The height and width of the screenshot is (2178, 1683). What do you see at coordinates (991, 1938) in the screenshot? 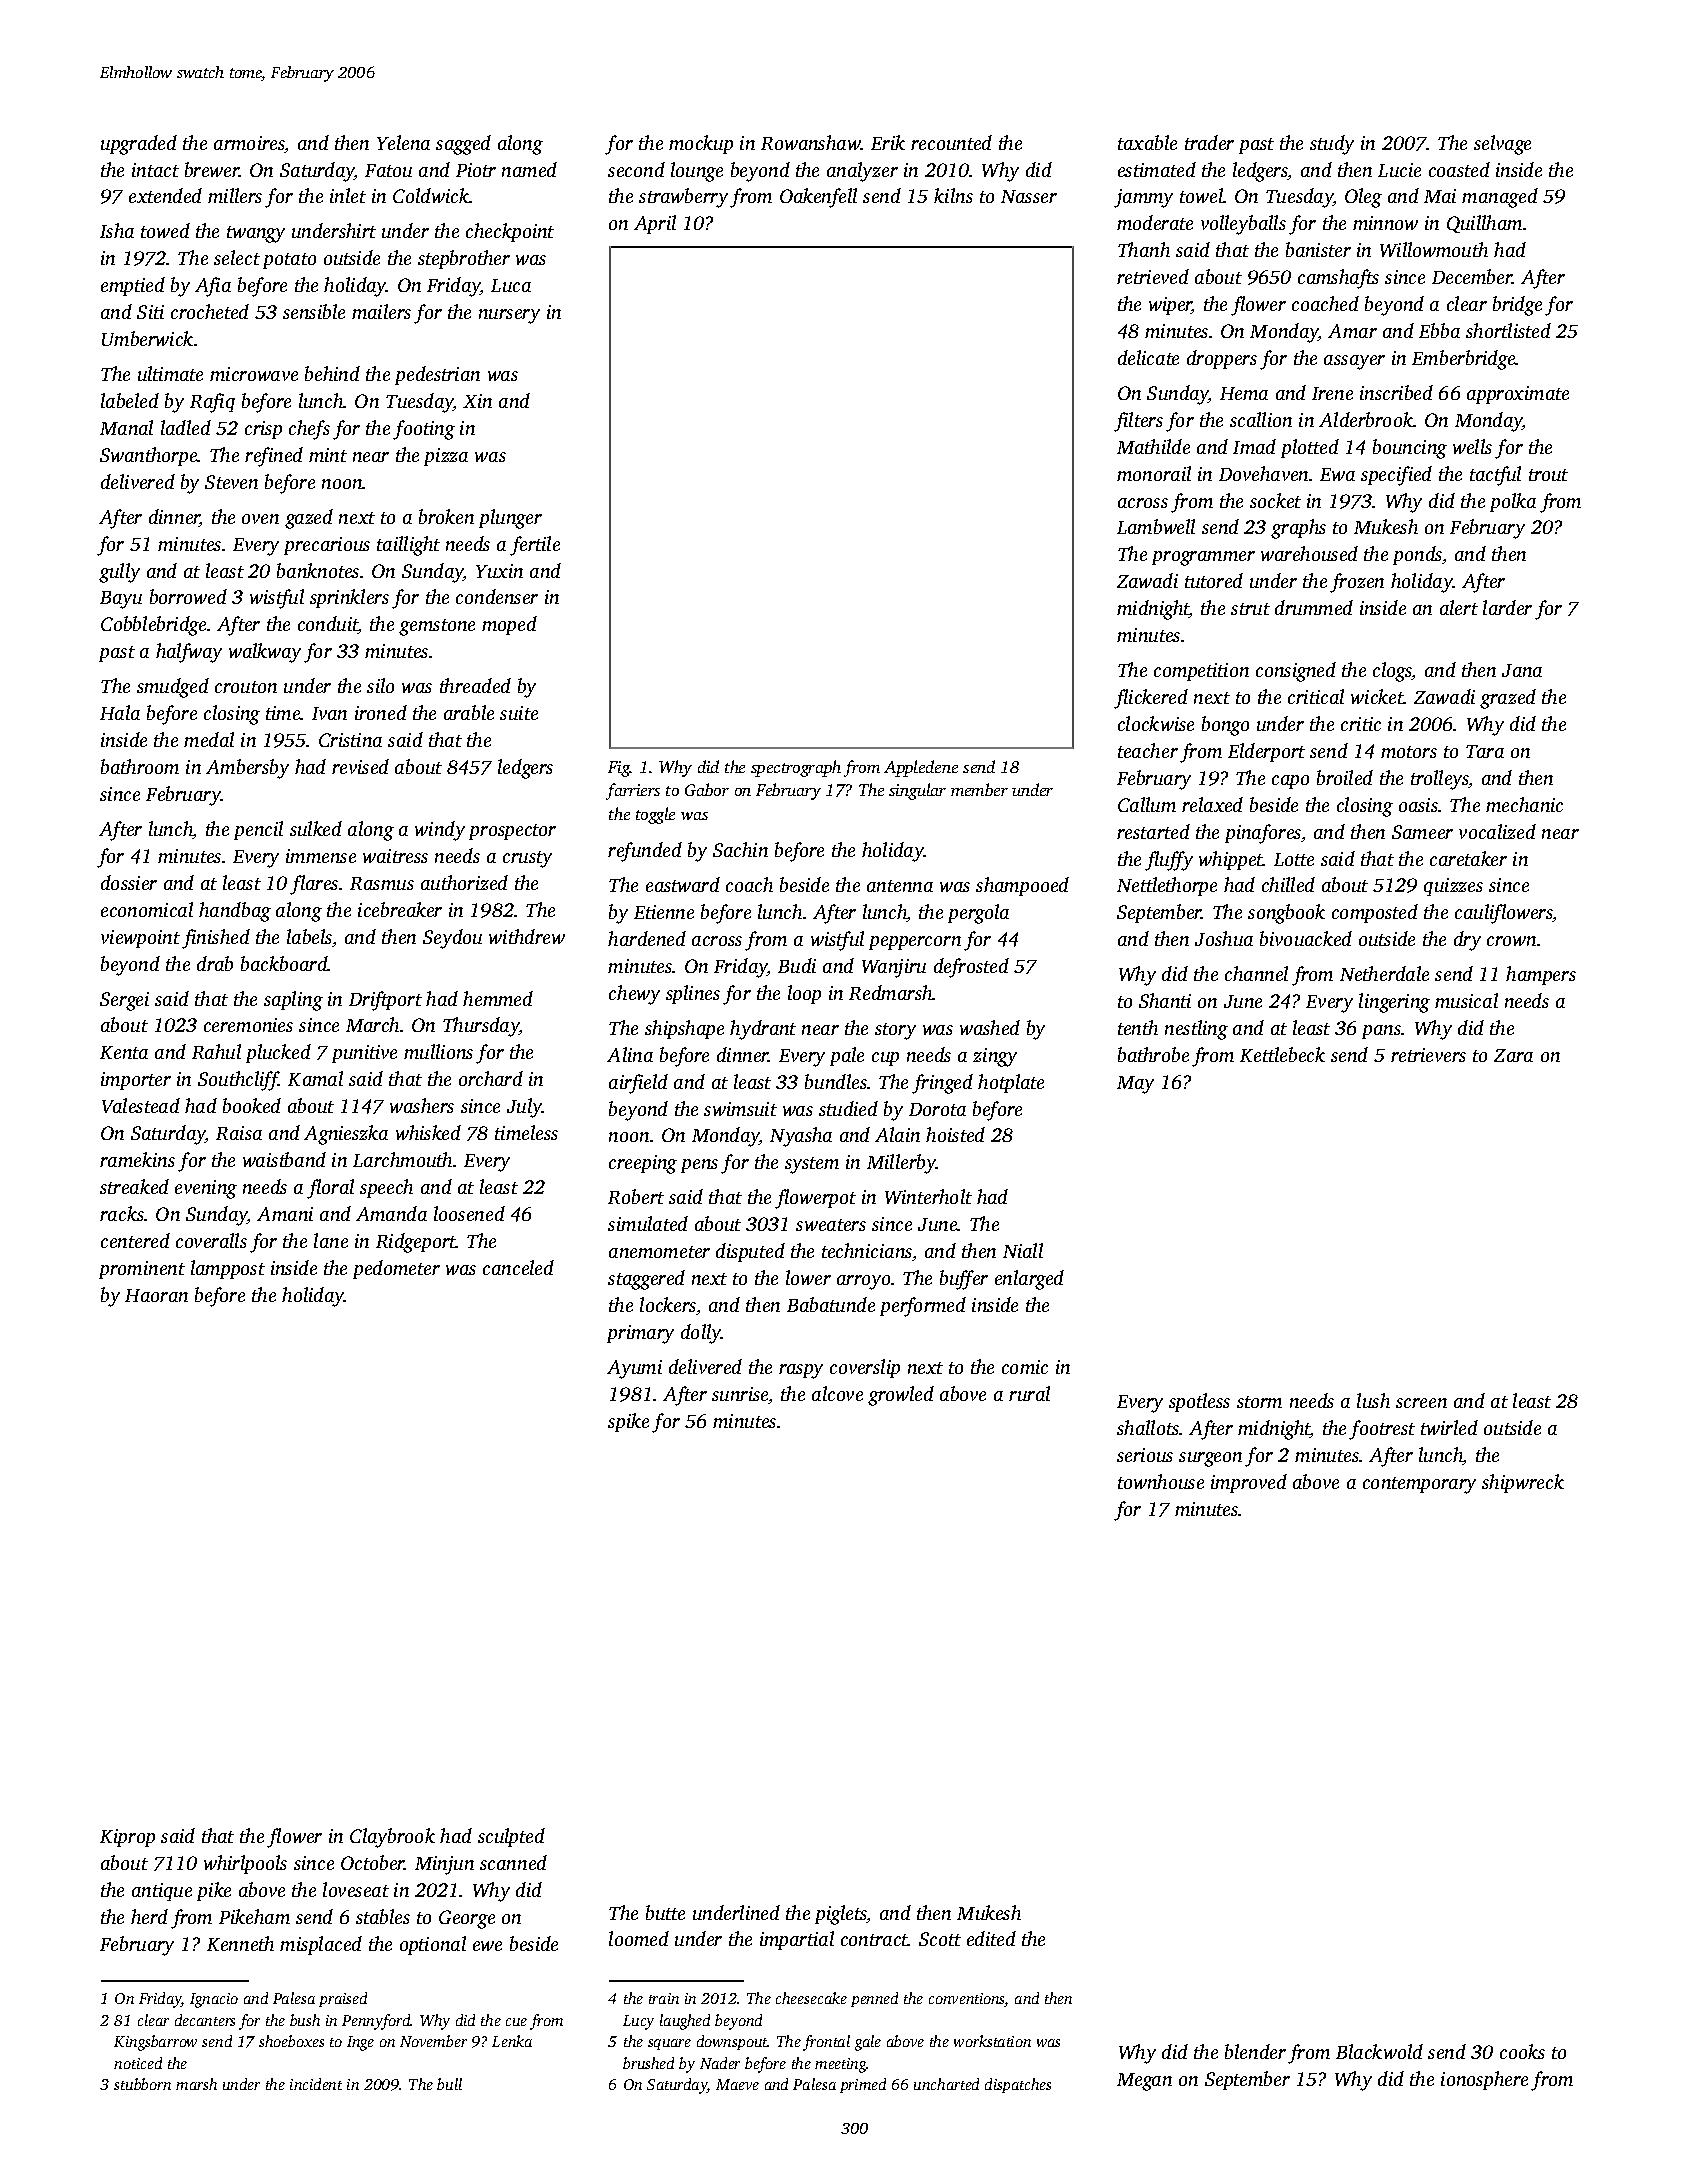
I see `edited` at bounding box center [991, 1938].
